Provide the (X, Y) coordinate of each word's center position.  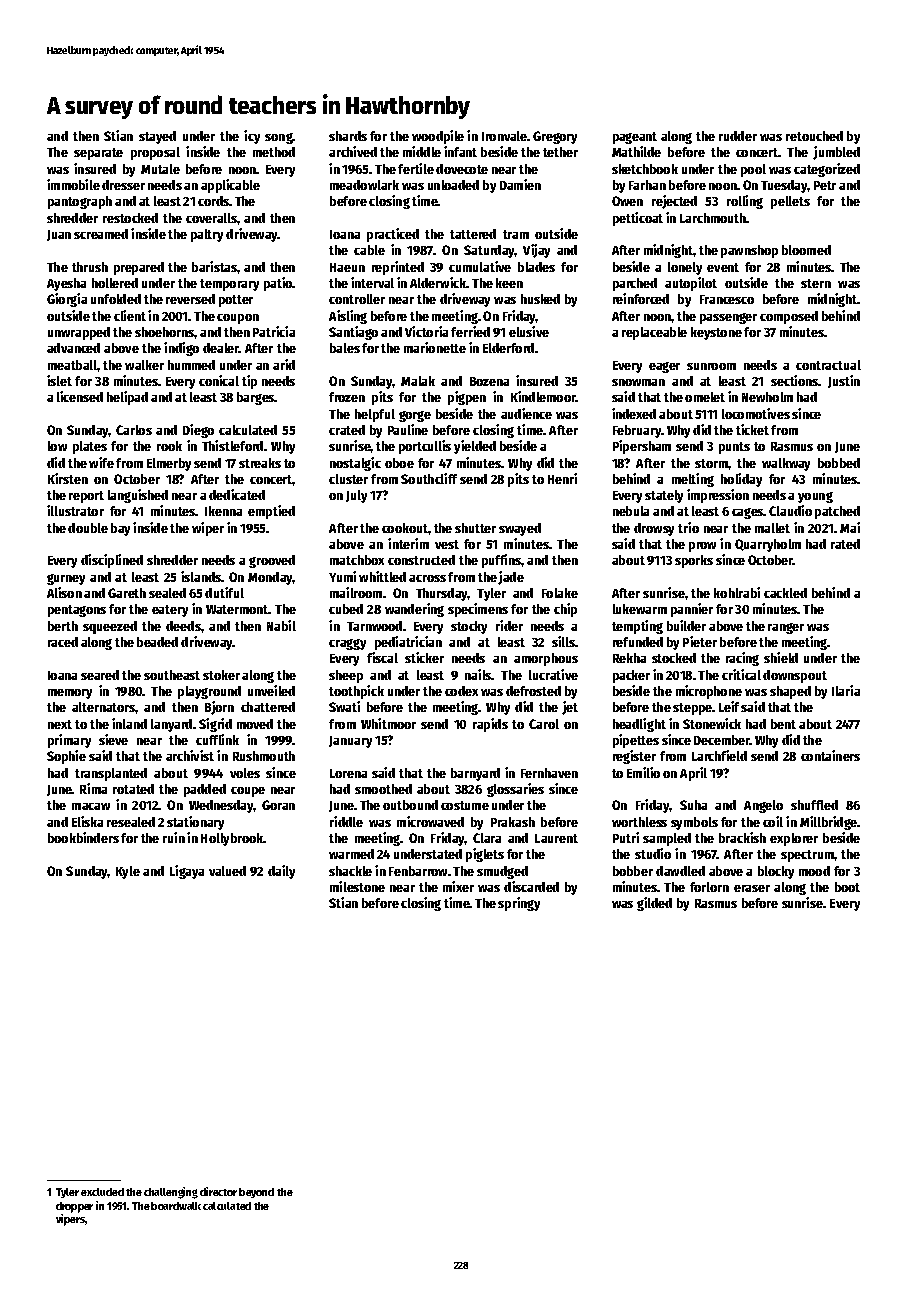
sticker (424, 657)
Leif (729, 706)
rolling (745, 202)
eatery (170, 611)
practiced (393, 235)
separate (98, 154)
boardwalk (176, 1206)
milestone (357, 886)
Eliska (87, 821)
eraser (752, 888)
